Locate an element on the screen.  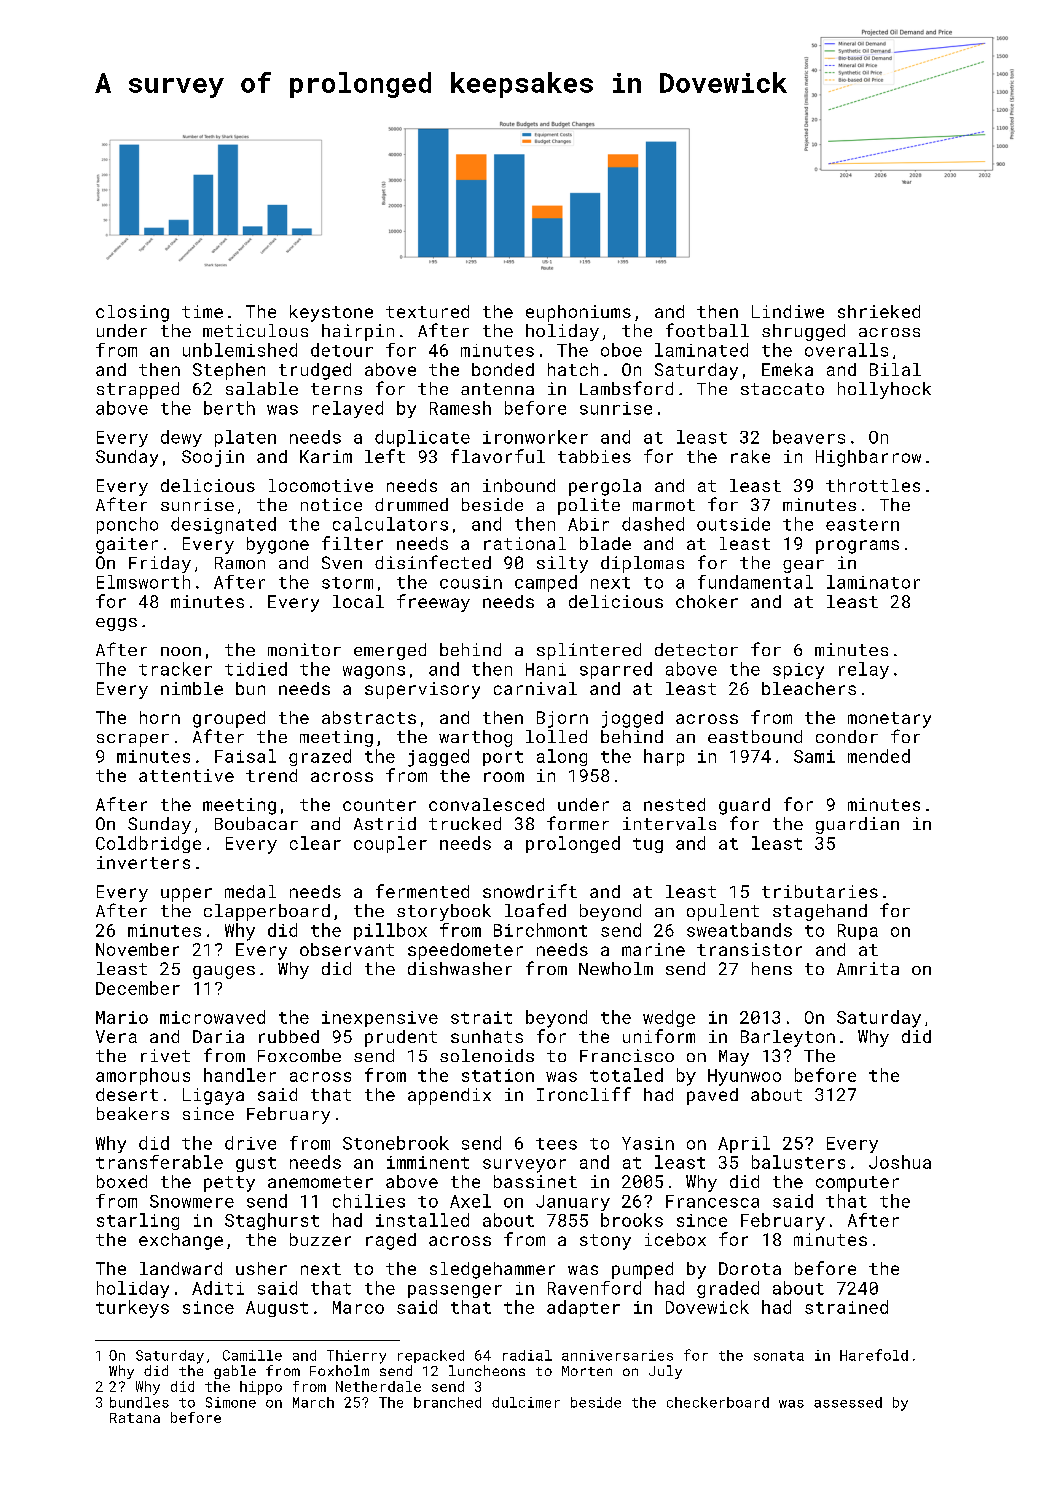
grouped is located at coordinates (229, 719).
